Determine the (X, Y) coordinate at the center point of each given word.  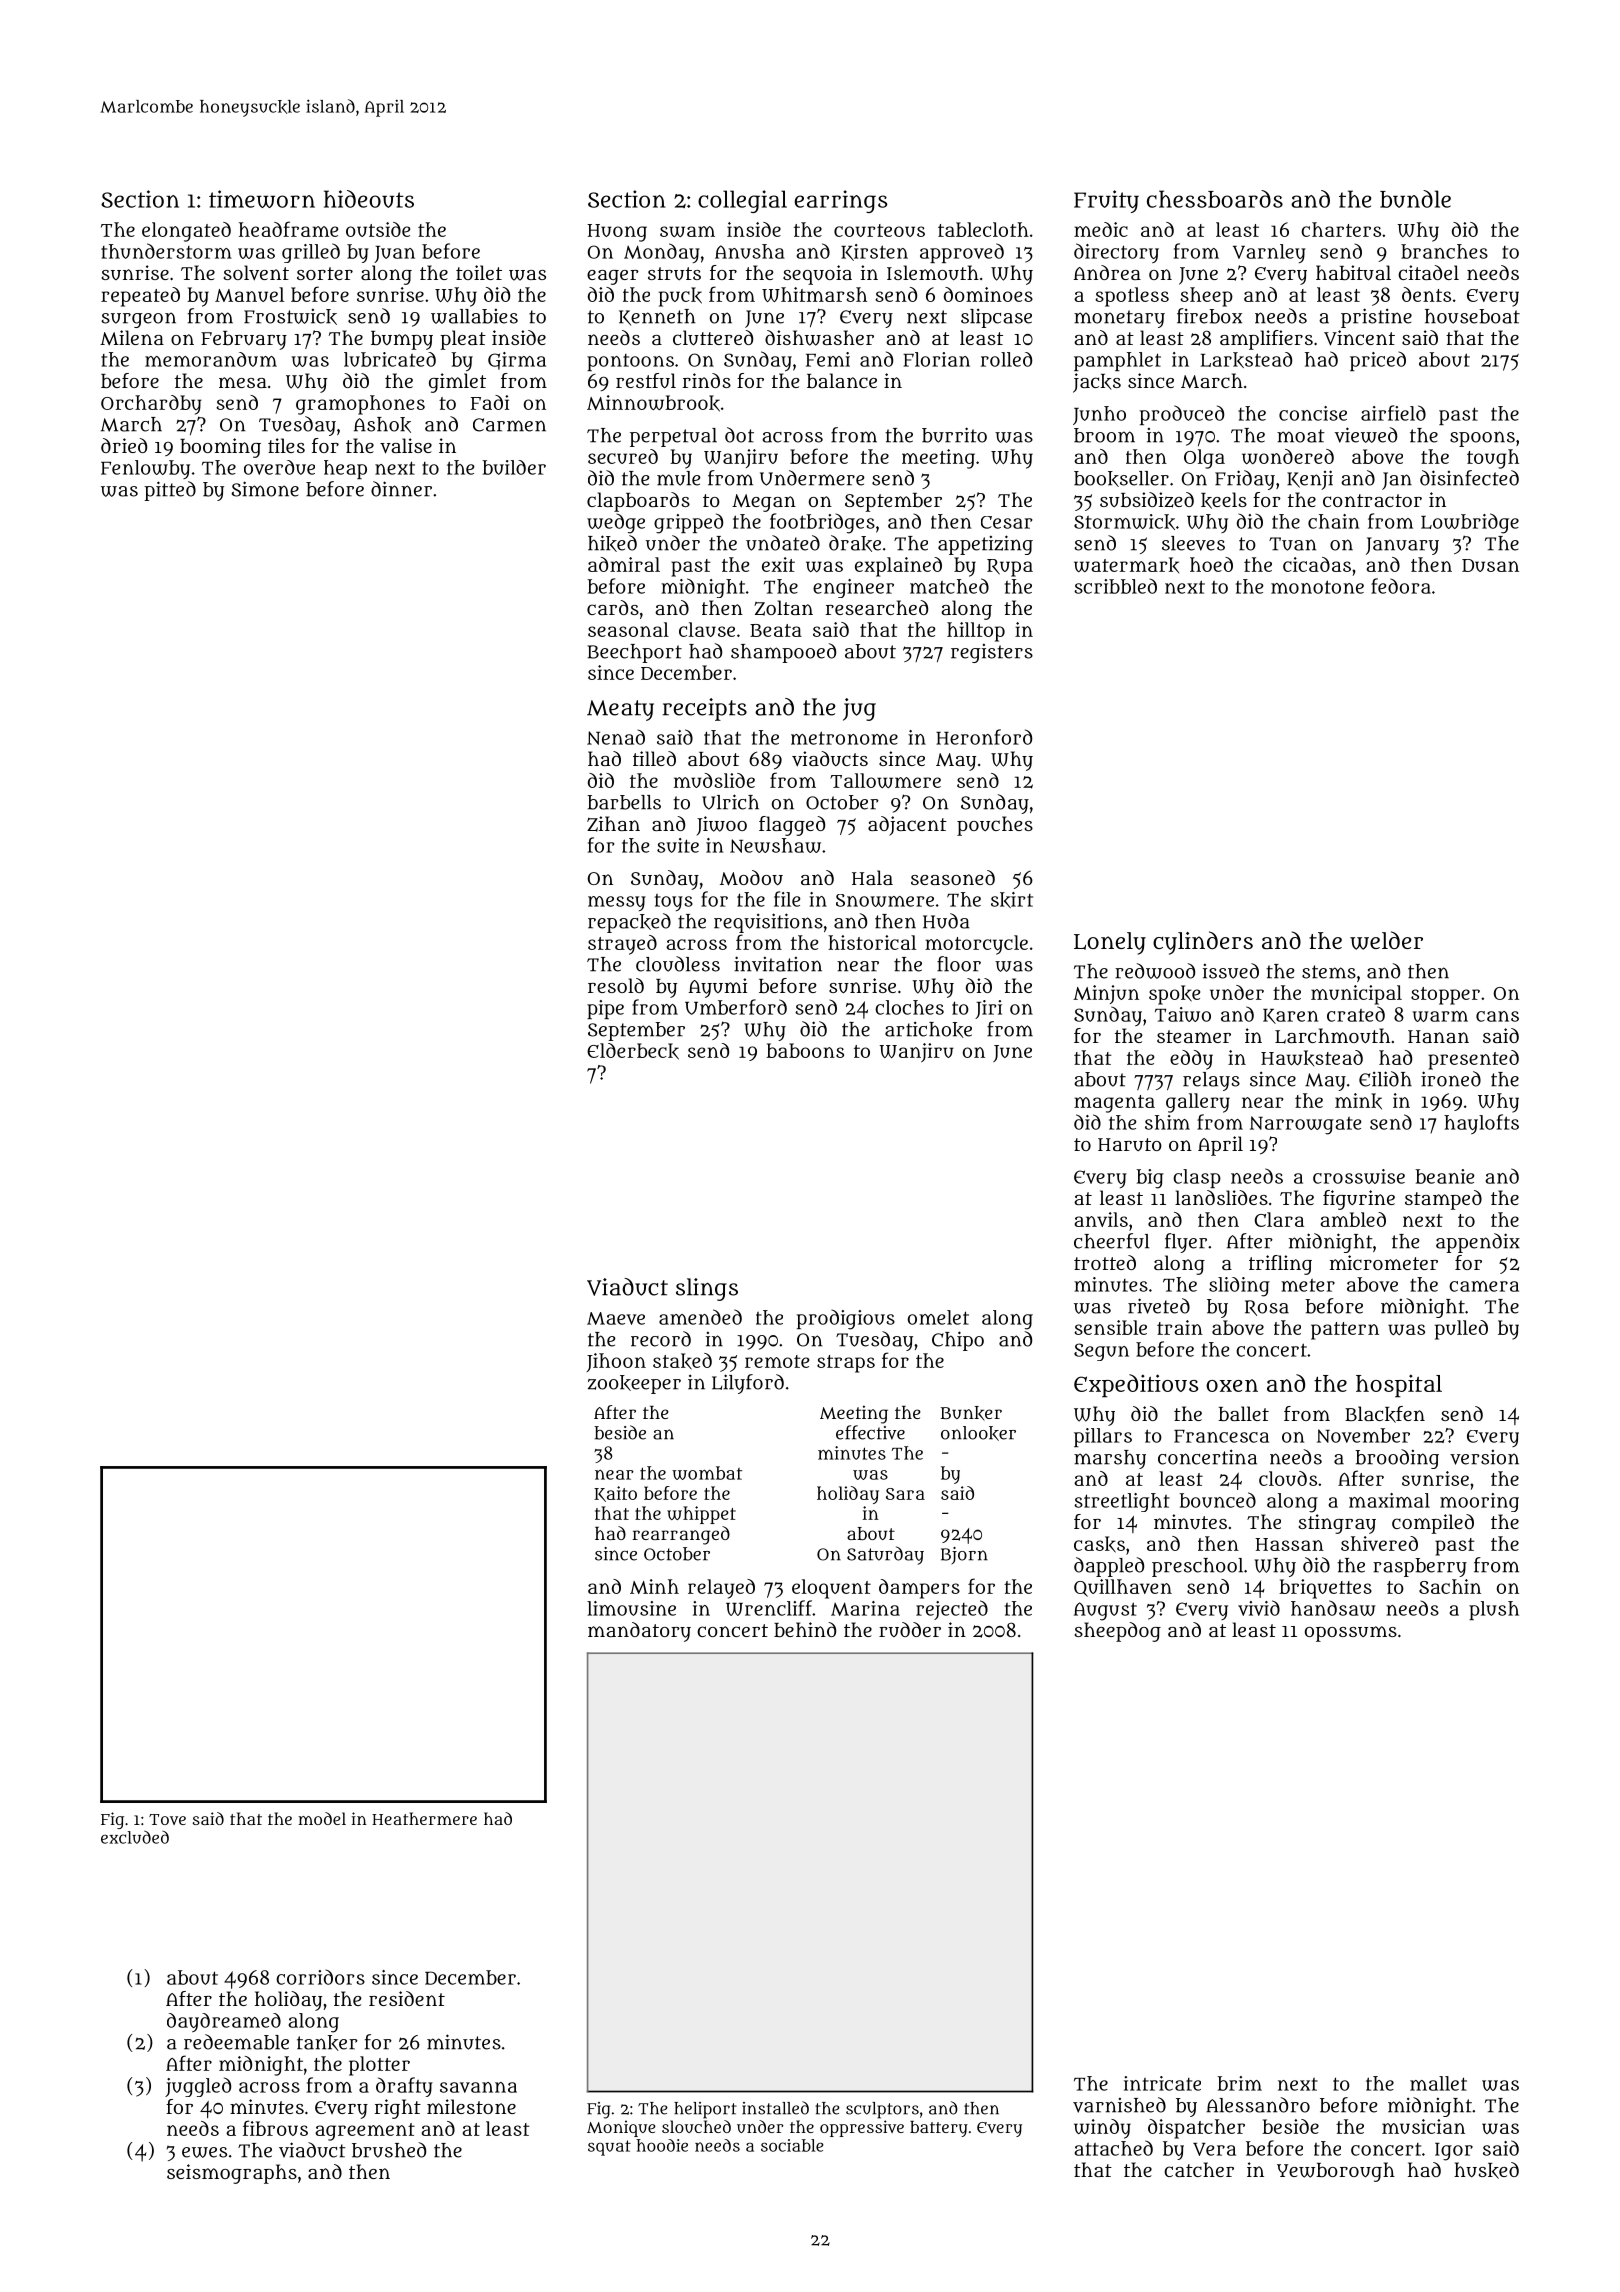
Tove (167, 1819)
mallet (1438, 2083)
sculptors (882, 2110)
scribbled (1115, 586)
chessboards (1215, 199)
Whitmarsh (814, 294)
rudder (910, 1629)
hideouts (369, 199)
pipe (605, 1009)
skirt (1012, 900)
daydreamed (224, 2022)
